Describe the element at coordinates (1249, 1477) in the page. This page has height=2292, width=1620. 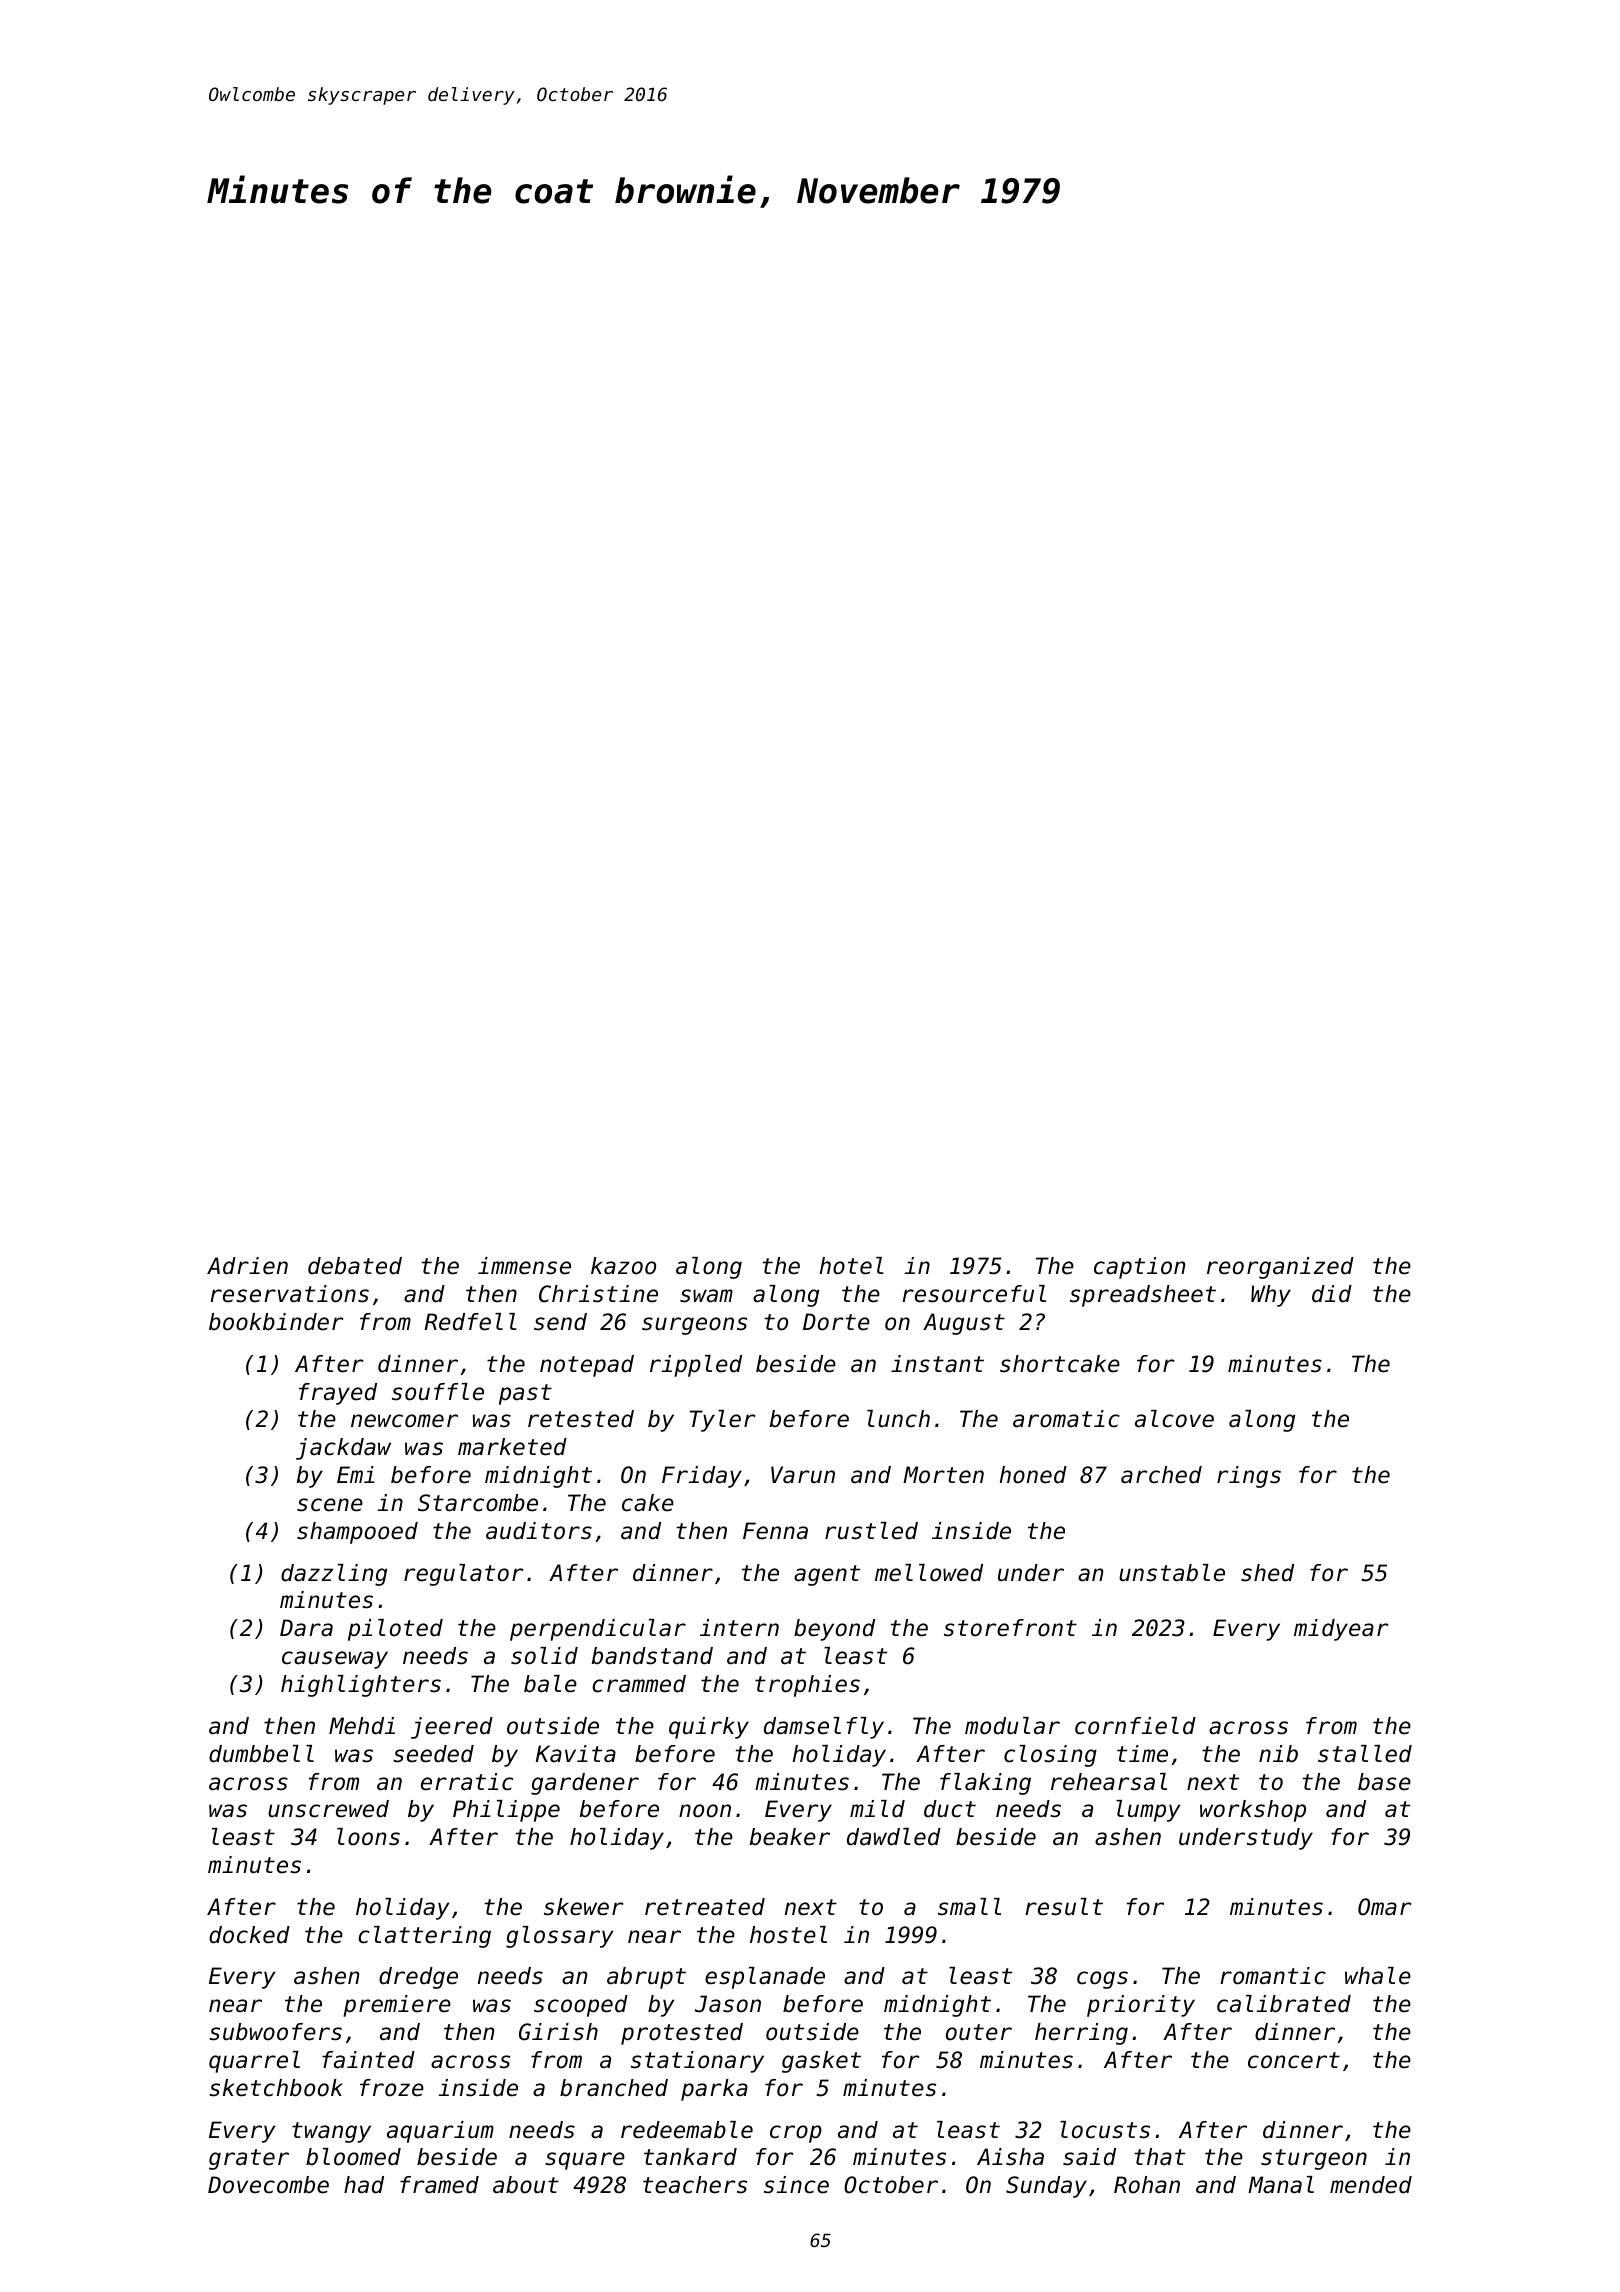
I see `rings` at that location.
